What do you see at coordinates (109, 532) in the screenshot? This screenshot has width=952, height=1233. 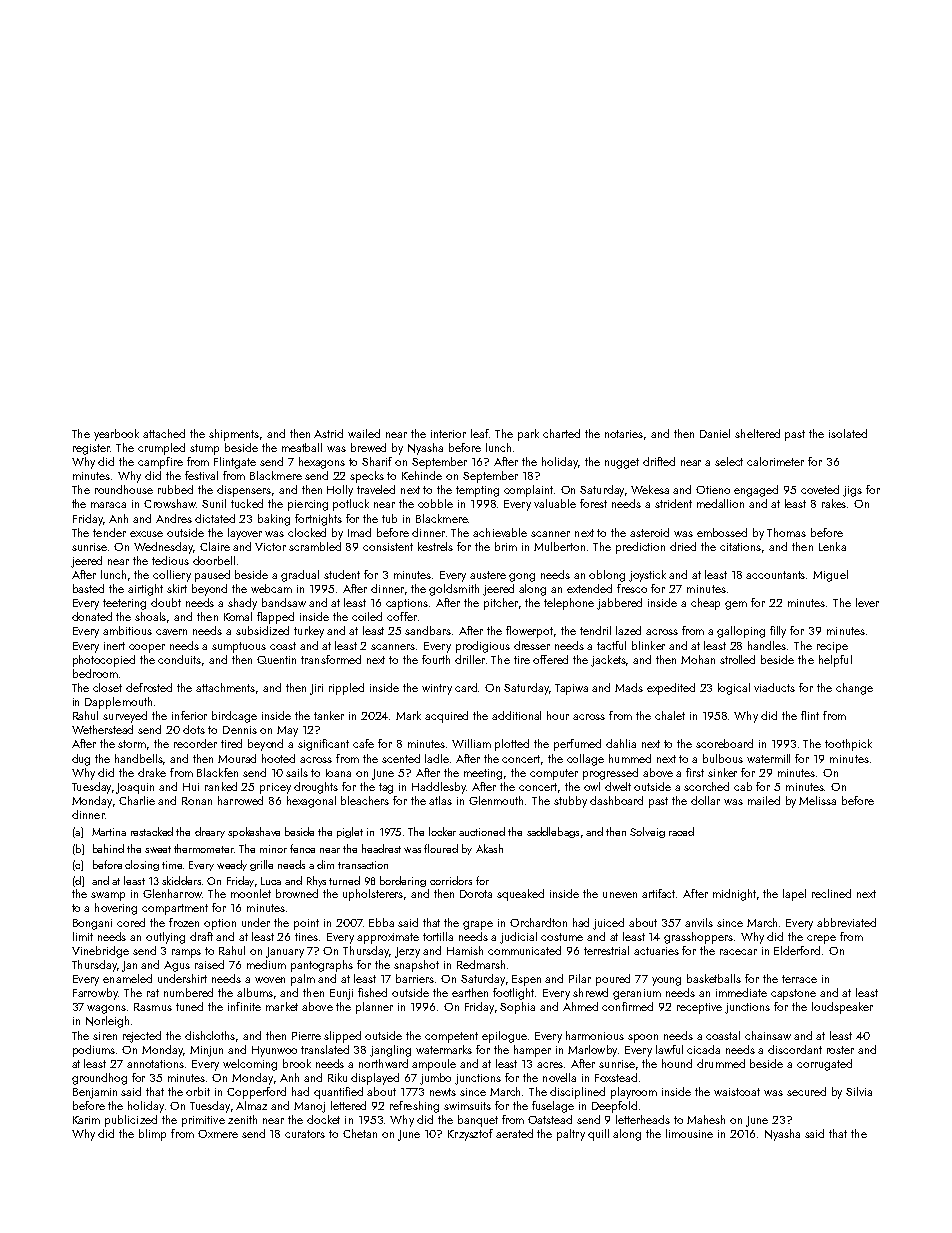 I see `tender` at bounding box center [109, 532].
